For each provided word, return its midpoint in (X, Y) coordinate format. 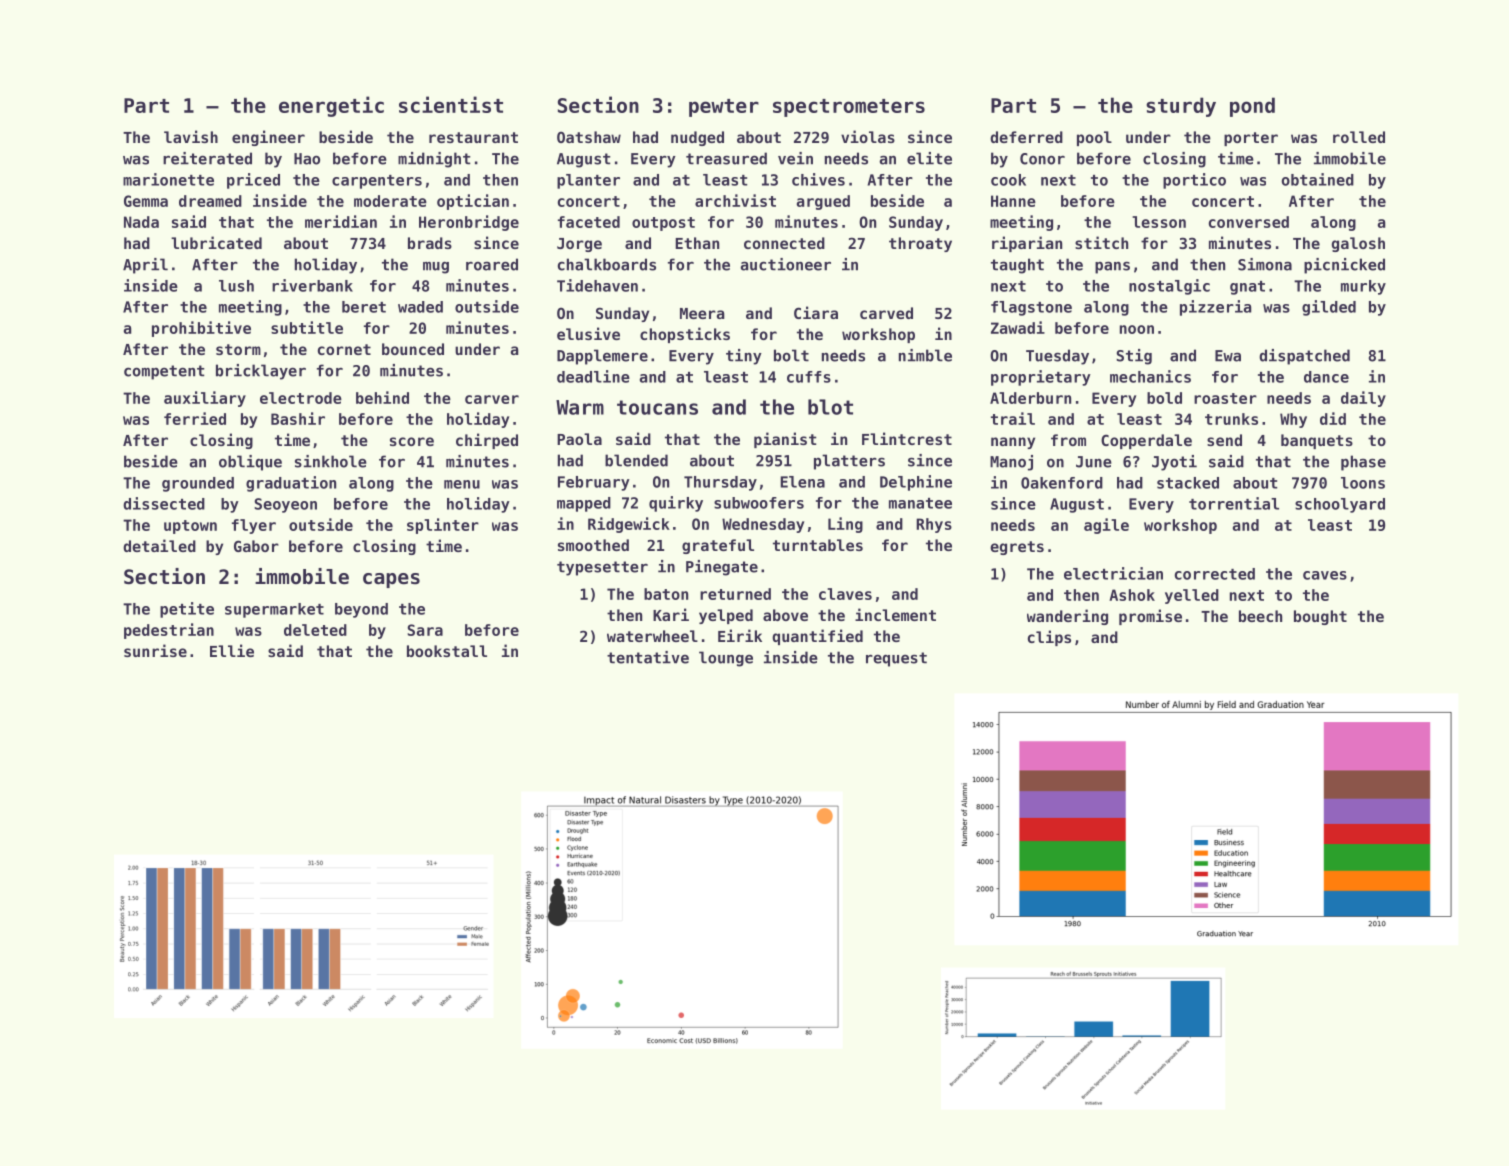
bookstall (447, 651)
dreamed (210, 201)
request (896, 659)
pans (1112, 267)
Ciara (816, 312)
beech (1260, 616)
